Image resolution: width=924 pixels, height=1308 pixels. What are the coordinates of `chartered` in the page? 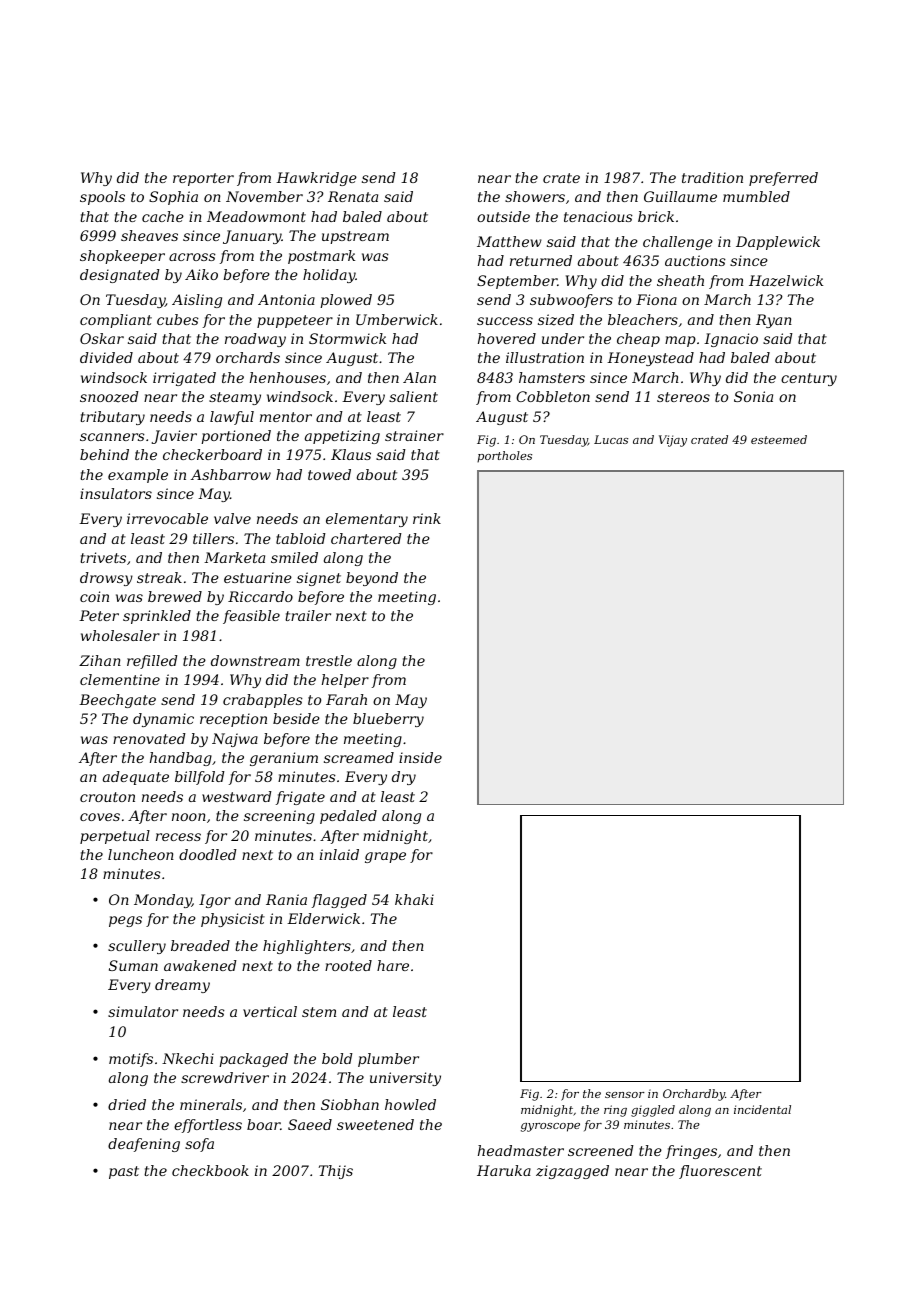 It's located at (366, 538).
